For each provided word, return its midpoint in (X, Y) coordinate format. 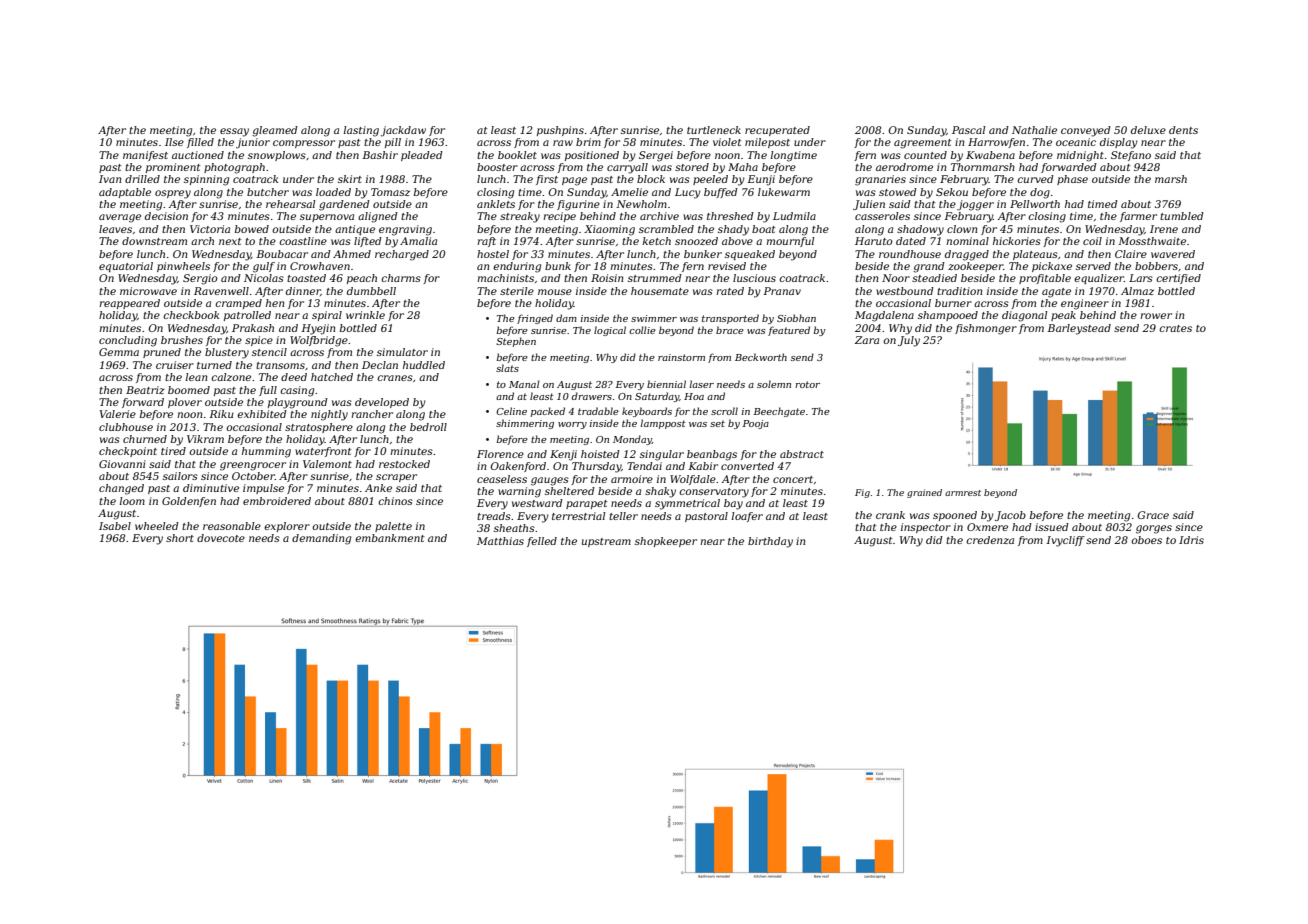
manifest (145, 156)
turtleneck (714, 130)
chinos (395, 501)
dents (1183, 130)
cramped (238, 304)
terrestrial (578, 516)
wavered (1173, 254)
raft (486, 242)
